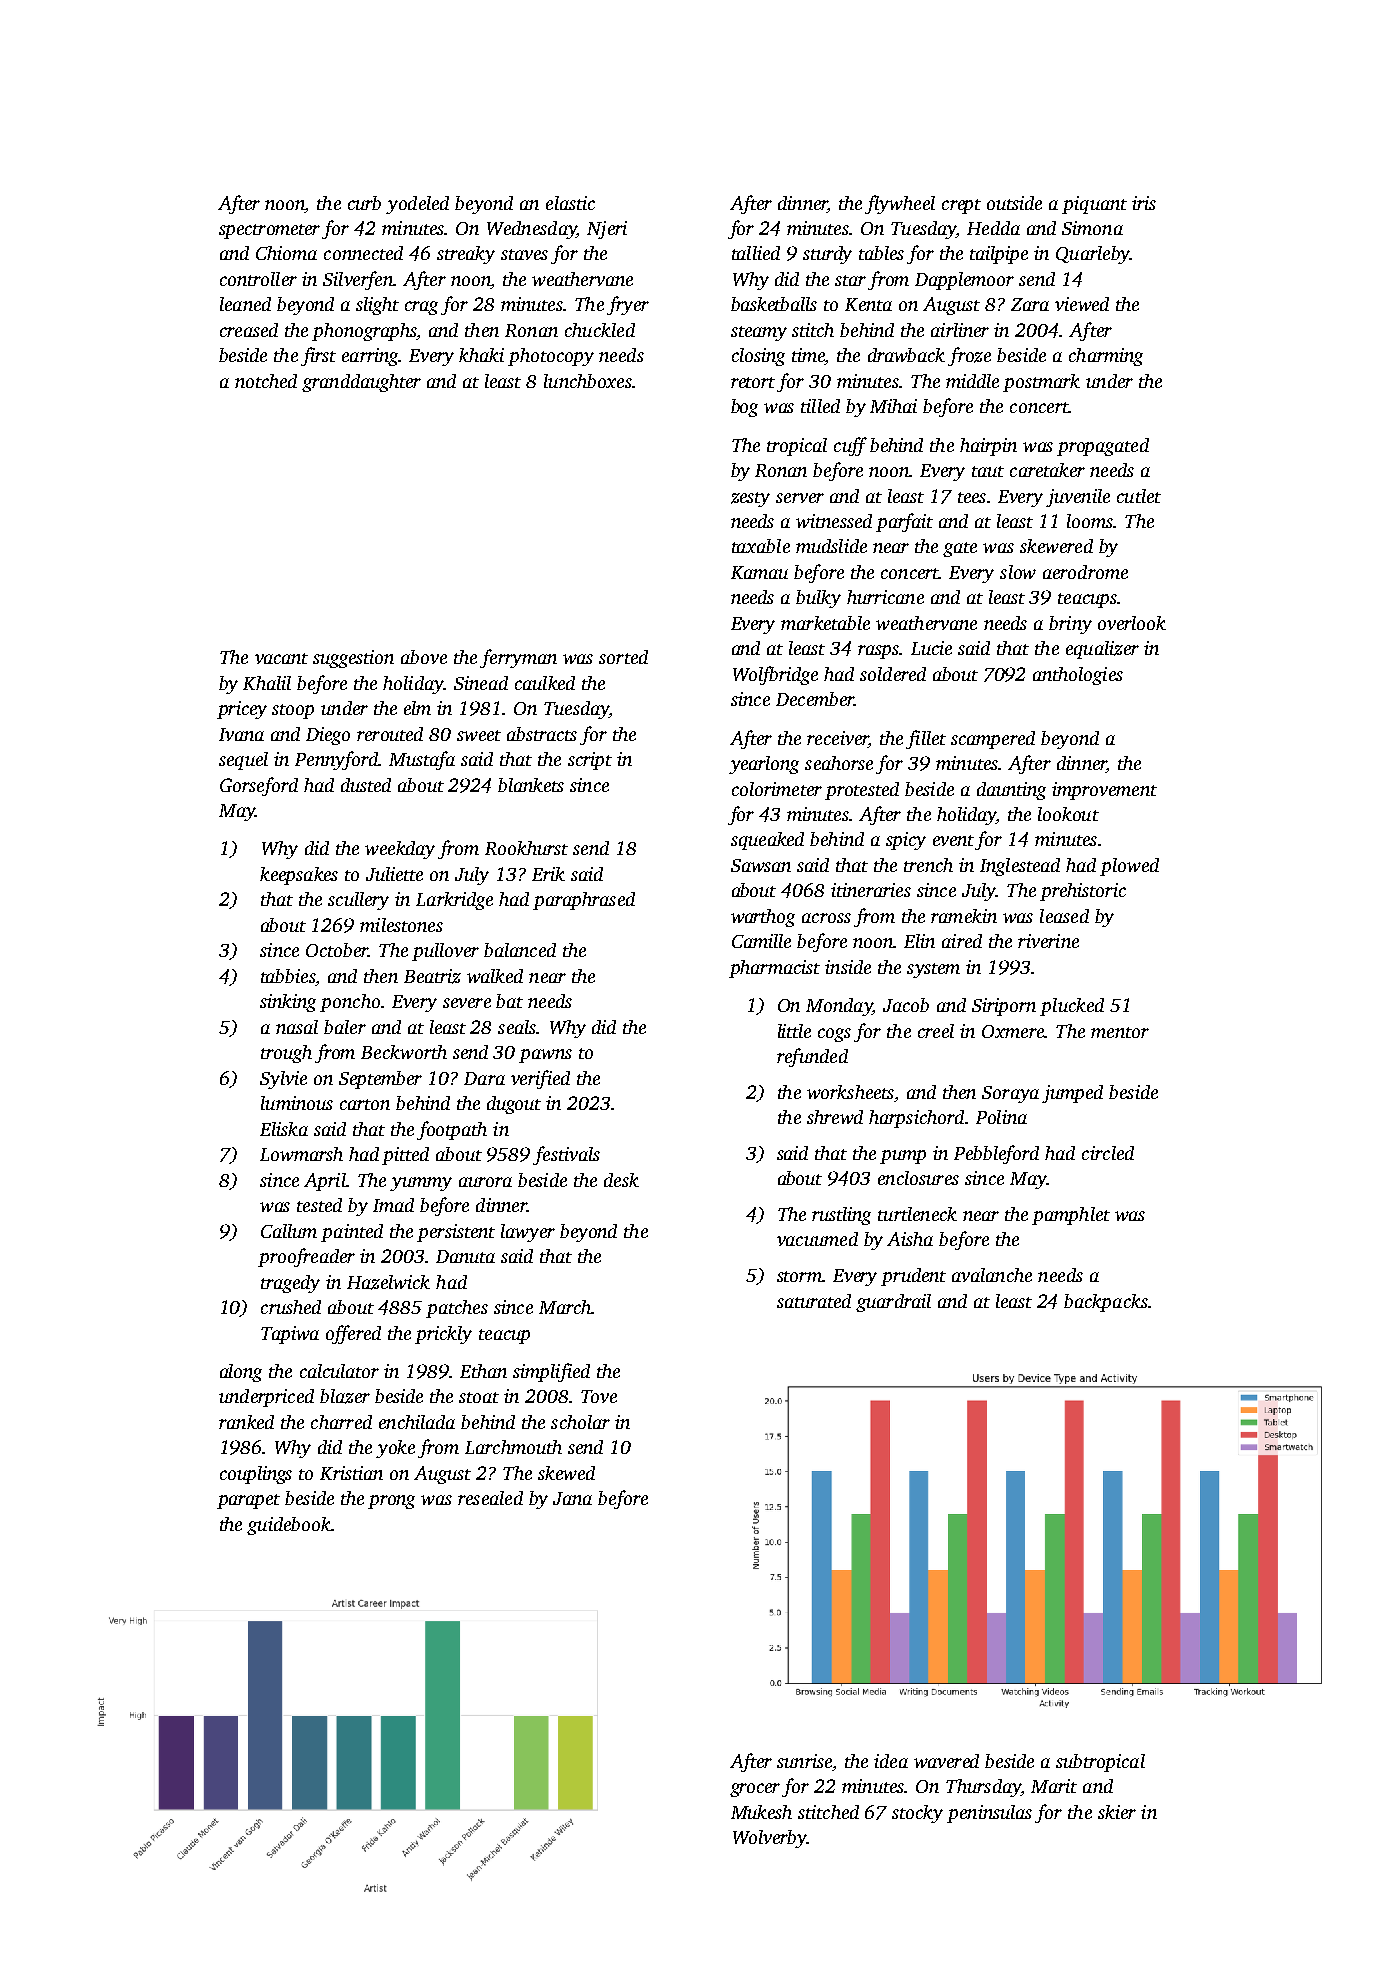 The width and height of the screenshot is (1386, 1969). What do you see at coordinates (245, 304) in the screenshot?
I see `leaned` at bounding box center [245, 304].
